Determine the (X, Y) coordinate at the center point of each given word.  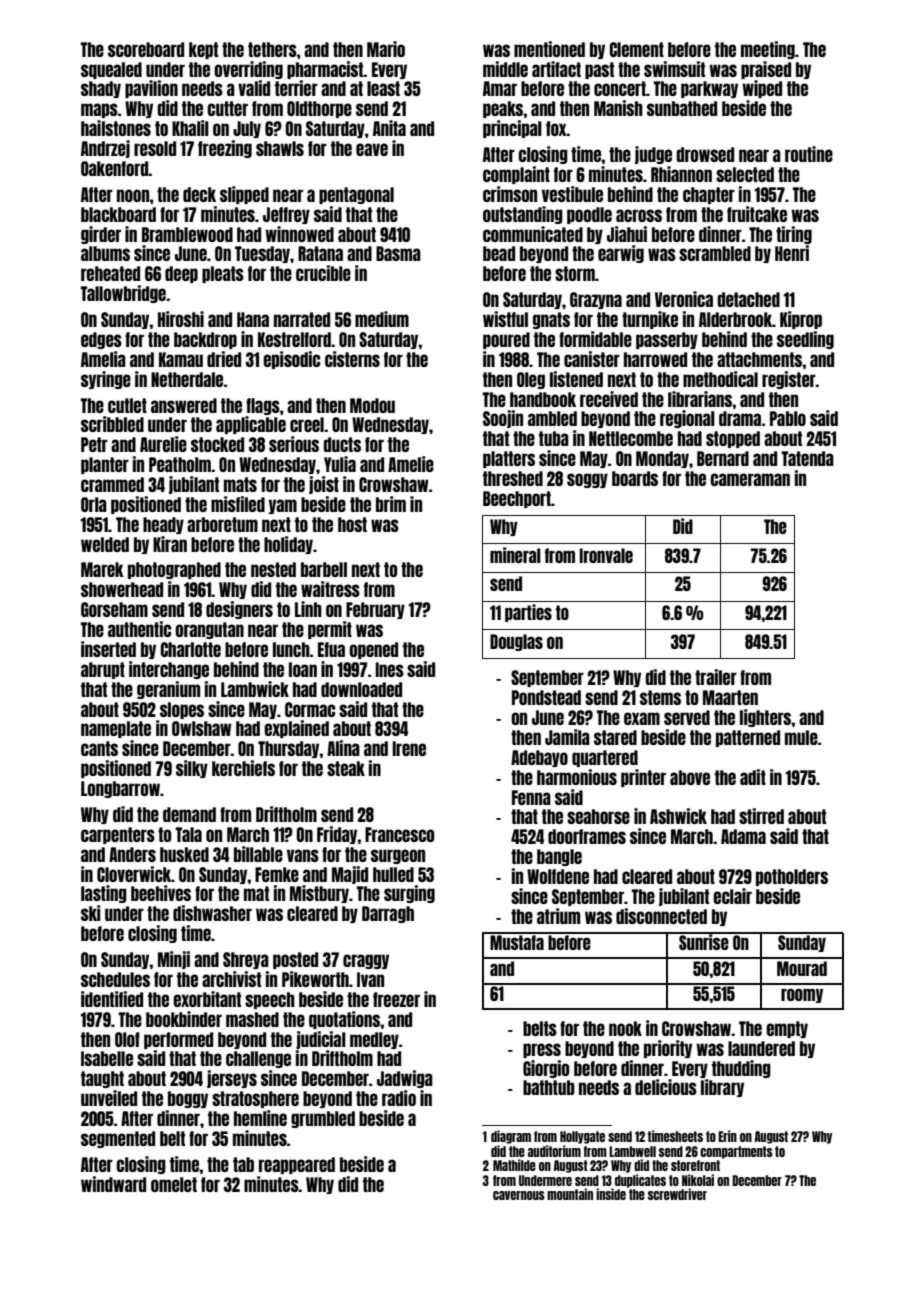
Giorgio (546, 1069)
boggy (188, 1099)
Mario (386, 49)
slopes (182, 710)
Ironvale (606, 555)
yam (283, 506)
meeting (768, 50)
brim (391, 504)
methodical (720, 379)
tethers (272, 49)
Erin (727, 1136)
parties (528, 613)
